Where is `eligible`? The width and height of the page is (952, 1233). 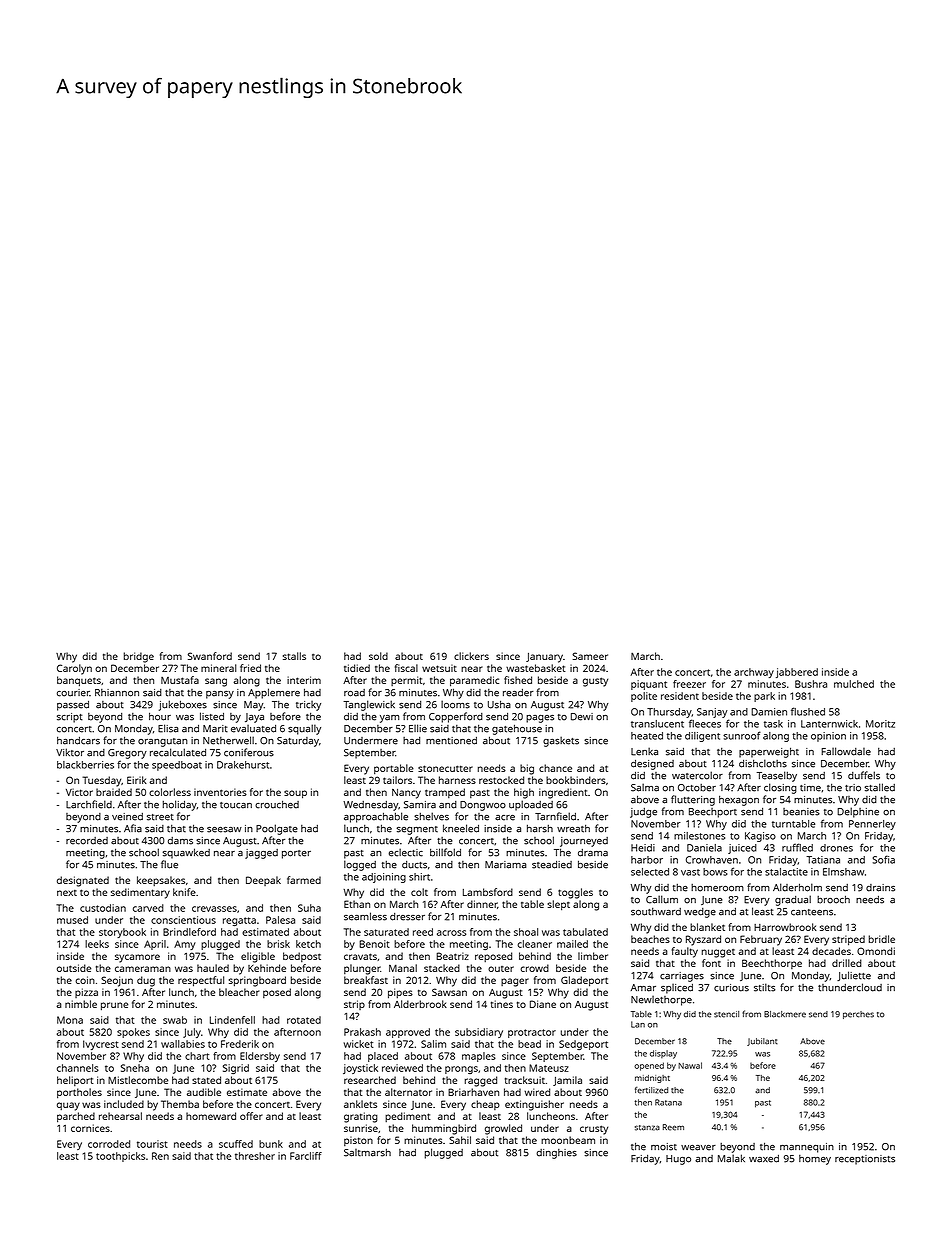 eligible is located at coordinates (258, 957).
